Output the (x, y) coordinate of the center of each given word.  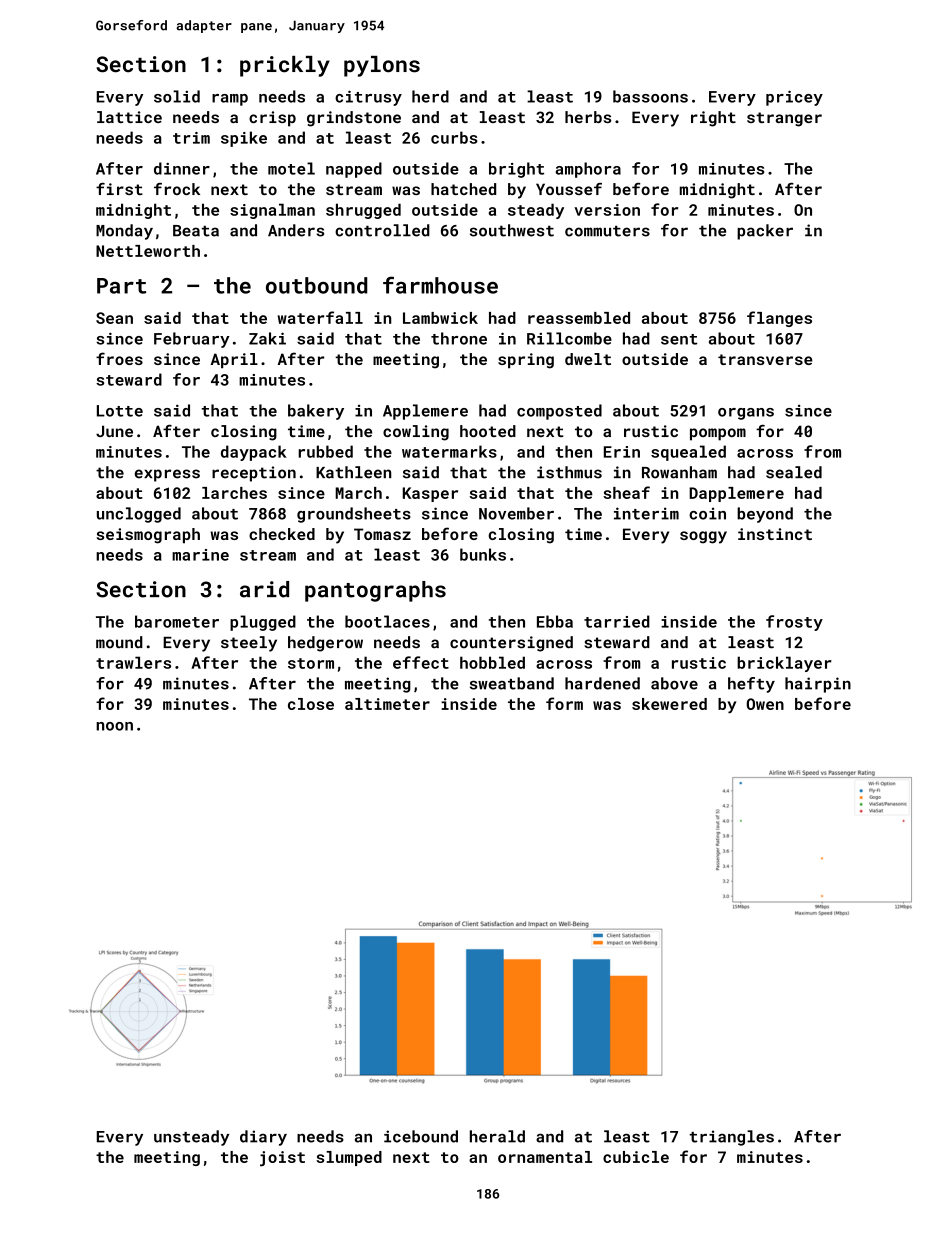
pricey (794, 98)
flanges (779, 319)
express (167, 475)
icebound (421, 1136)
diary (263, 1138)
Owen (765, 704)
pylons (382, 66)
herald (497, 1136)
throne (459, 338)
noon (114, 726)
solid (177, 96)
